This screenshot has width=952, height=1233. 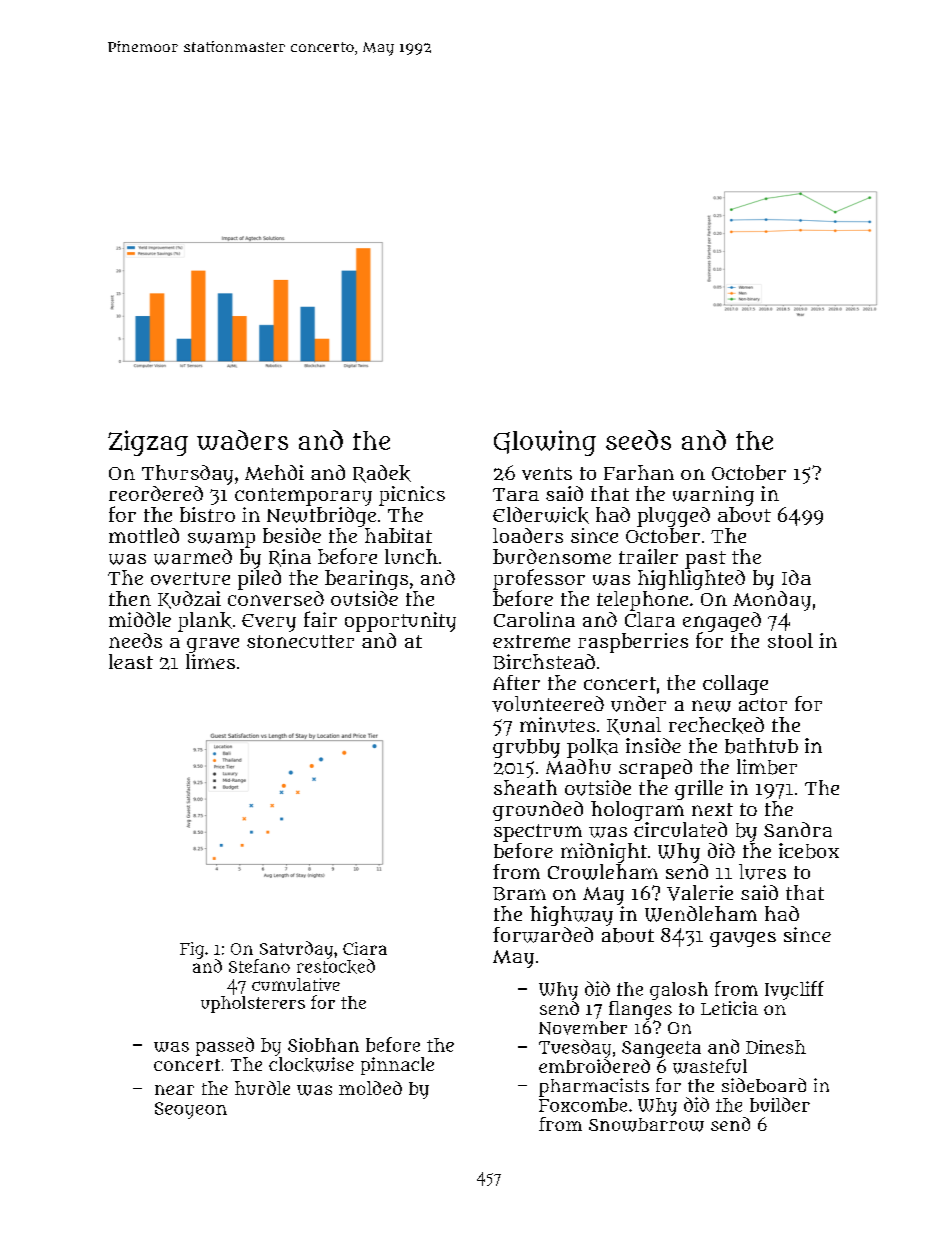 What do you see at coordinates (710, 1066) in the screenshot?
I see `wasteful` at bounding box center [710, 1066].
